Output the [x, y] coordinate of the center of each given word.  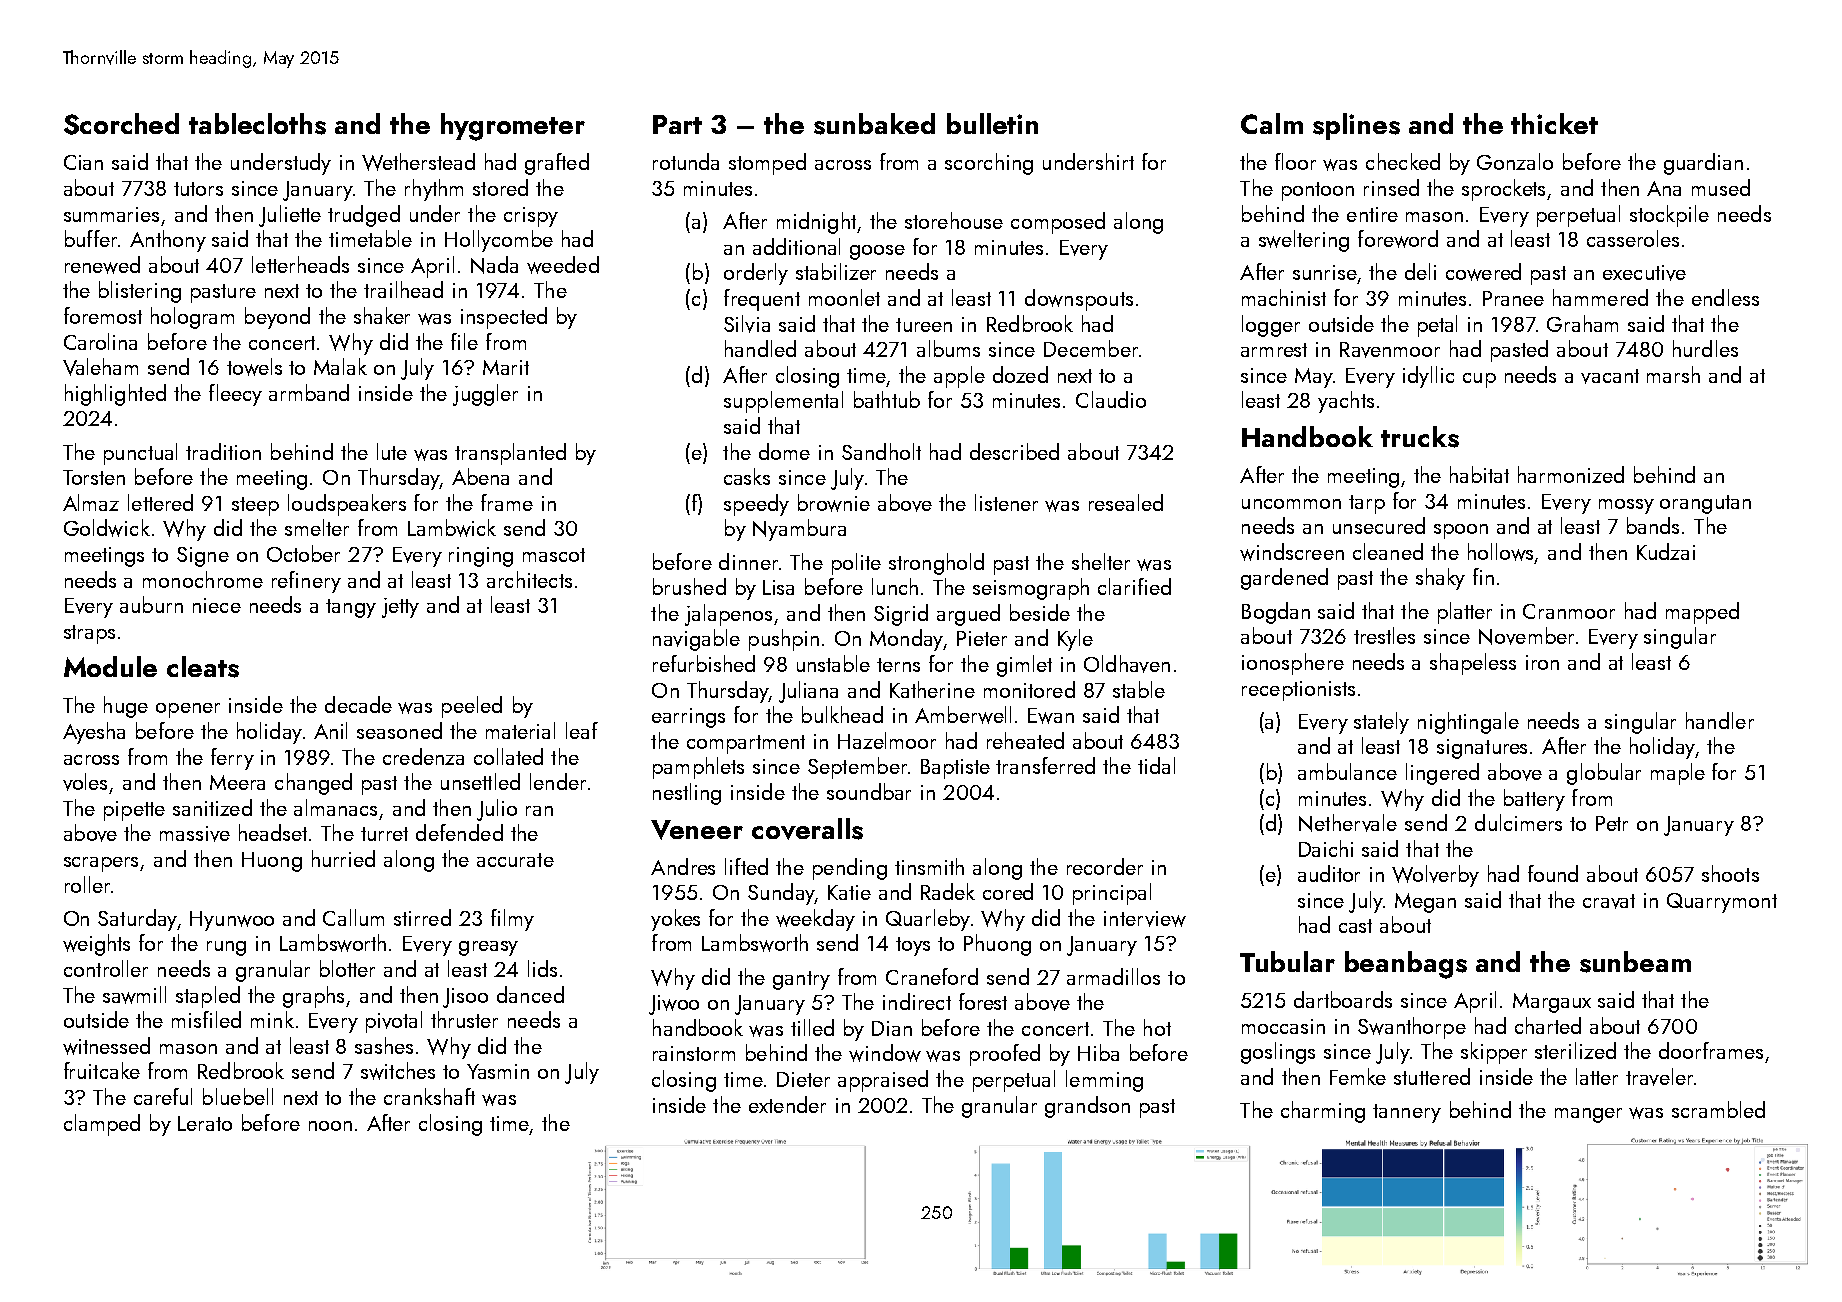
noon [330, 1126]
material [520, 730]
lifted [746, 866]
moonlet [844, 297]
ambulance [1347, 771]
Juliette [290, 216]
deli [1420, 271]
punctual [140, 454]
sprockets [1503, 190]
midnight [816, 223]
